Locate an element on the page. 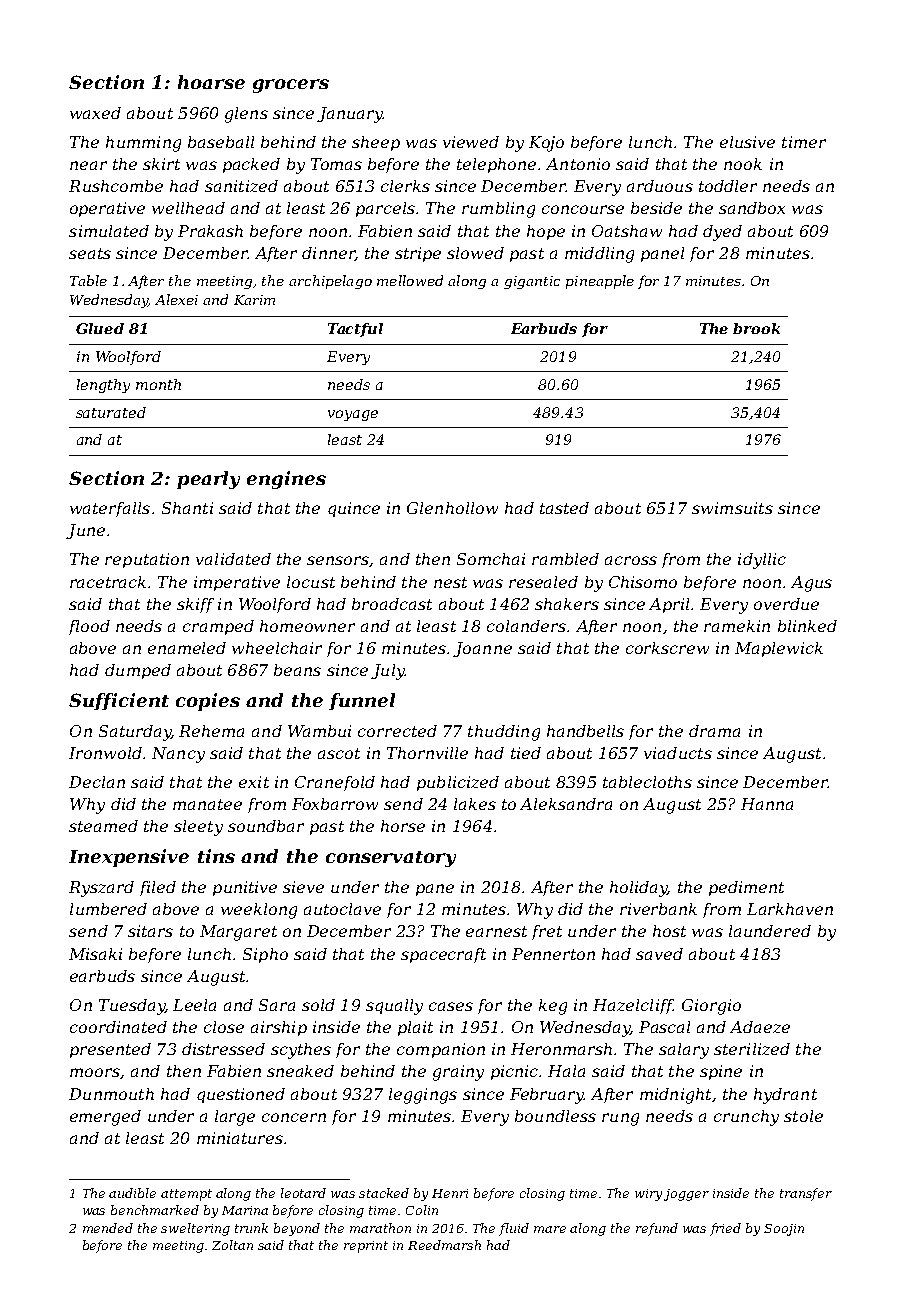 This image has height=1316, width=908. Misaki is located at coordinates (95, 954).
